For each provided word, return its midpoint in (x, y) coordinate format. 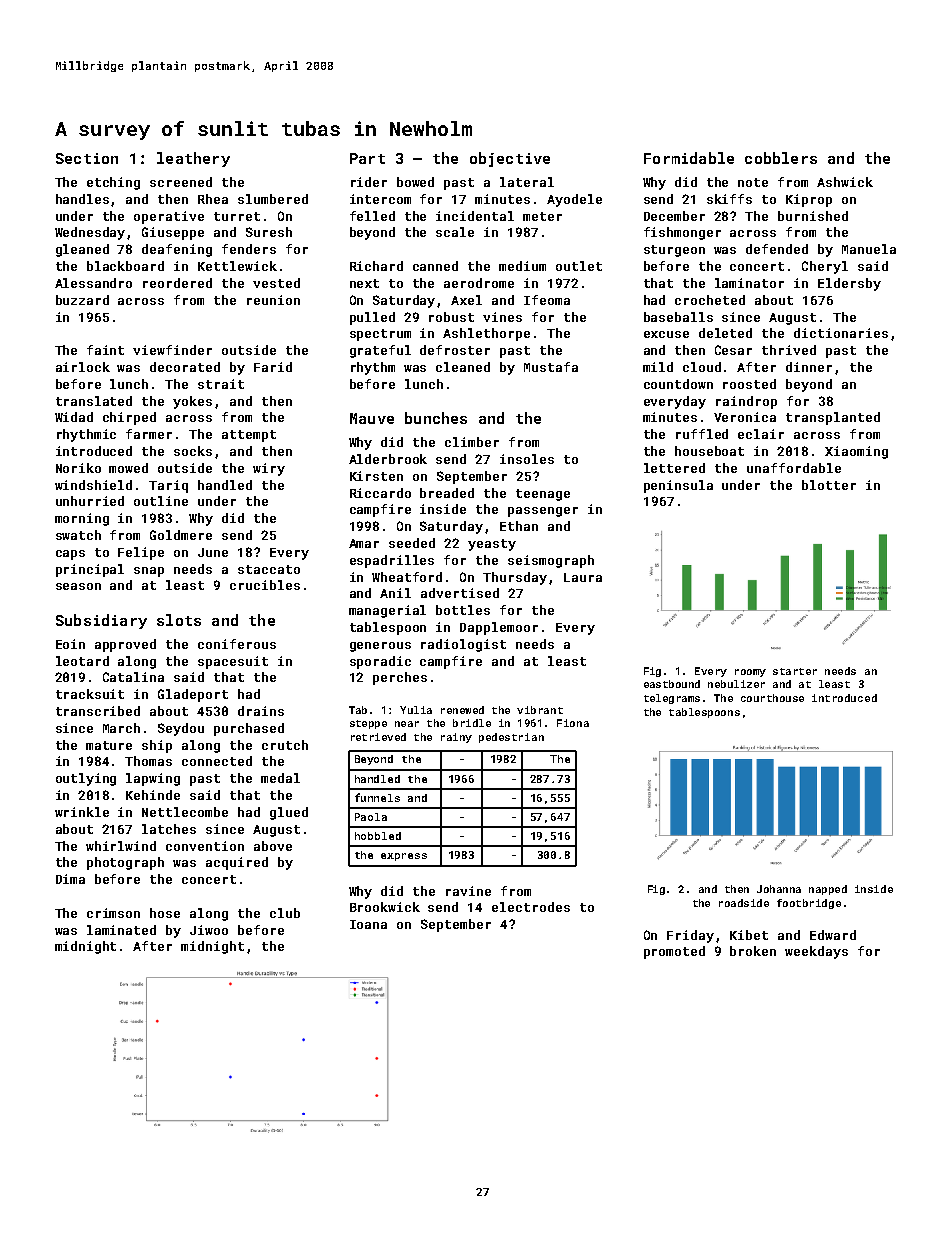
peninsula (678, 486)
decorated (185, 367)
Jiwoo (209, 930)
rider (369, 182)
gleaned (82, 250)
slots (179, 620)
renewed (462, 710)
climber (472, 442)
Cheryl (825, 267)
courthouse (772, 698)
